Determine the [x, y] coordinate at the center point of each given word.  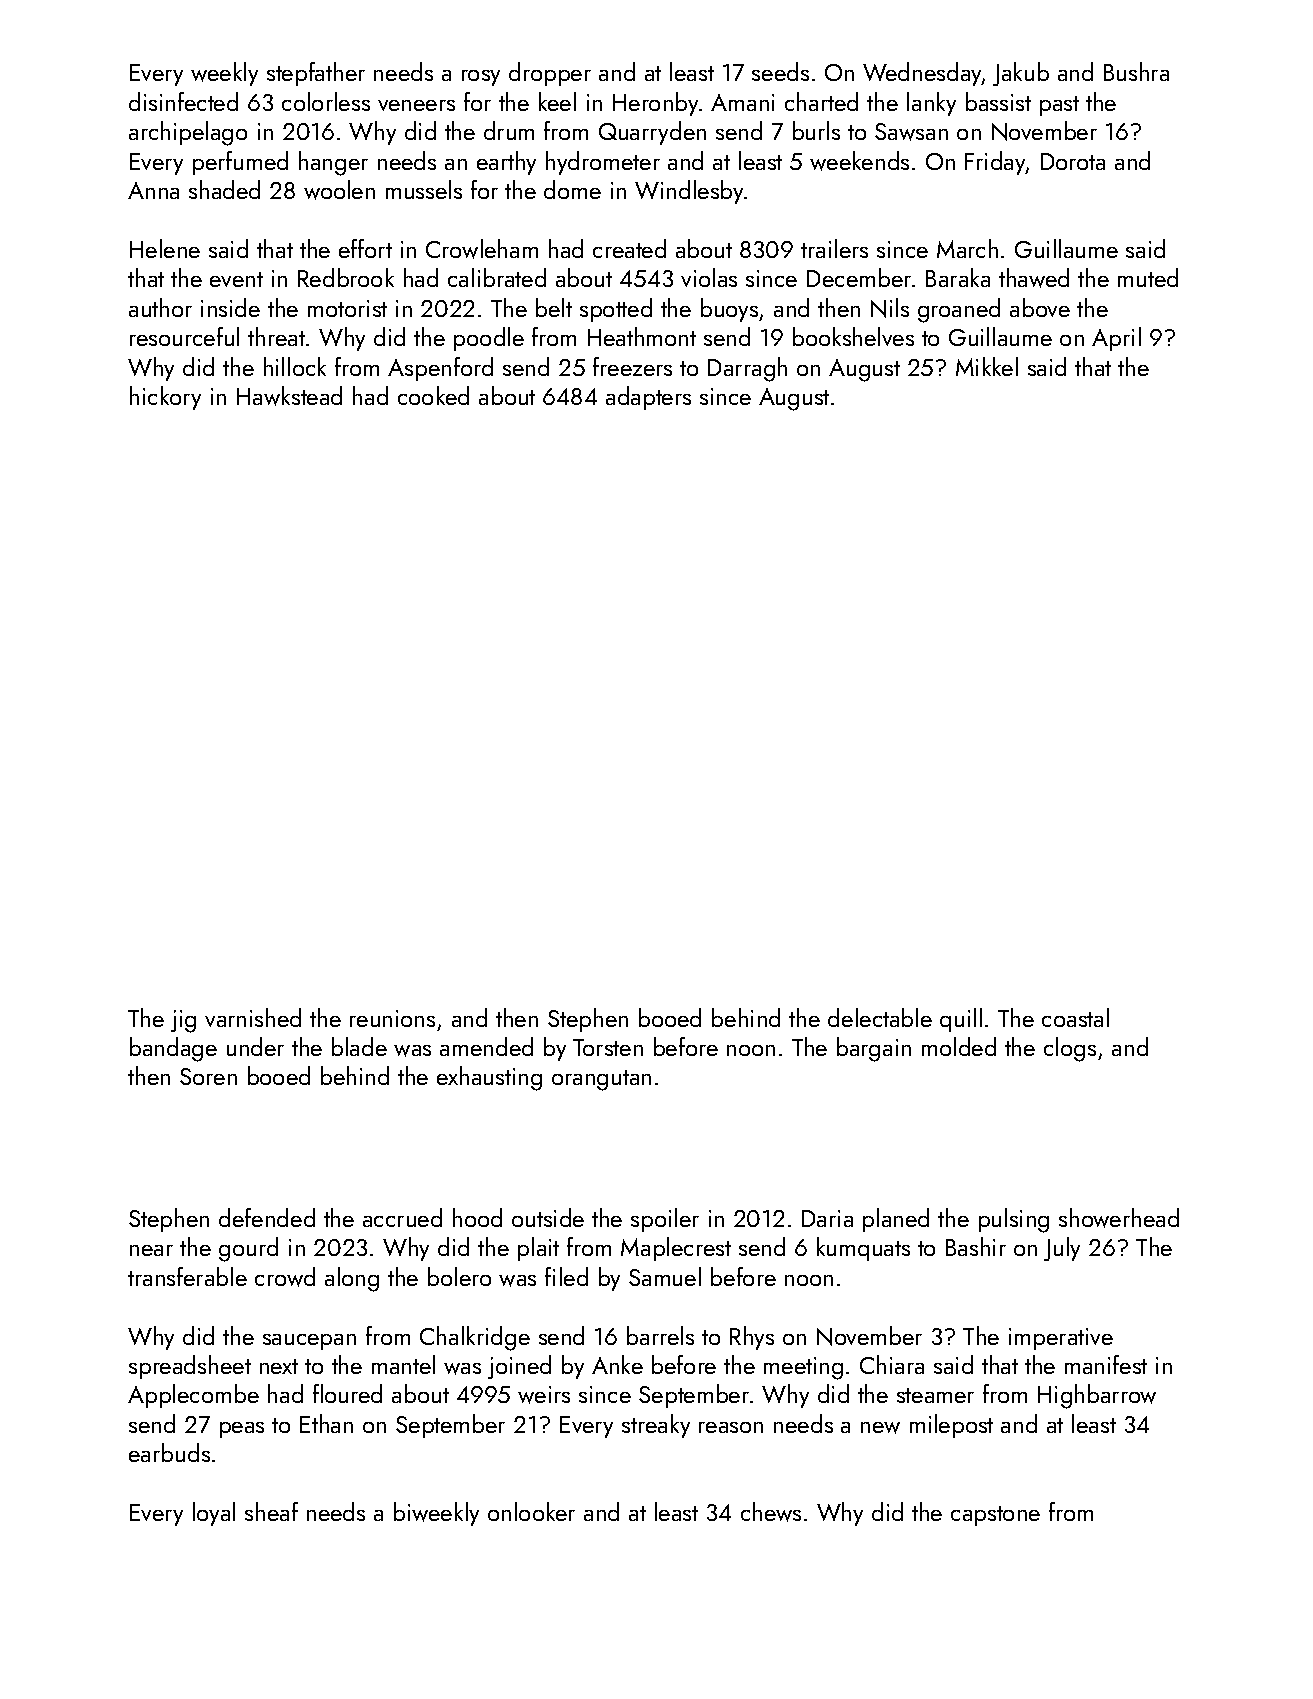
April [1116, 339]
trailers [834, 248]
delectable [880, 1017]
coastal [1075, 1017]
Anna [153, 190]
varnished [253, 1017]
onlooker [531, 1511]
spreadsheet [190, 1367]
